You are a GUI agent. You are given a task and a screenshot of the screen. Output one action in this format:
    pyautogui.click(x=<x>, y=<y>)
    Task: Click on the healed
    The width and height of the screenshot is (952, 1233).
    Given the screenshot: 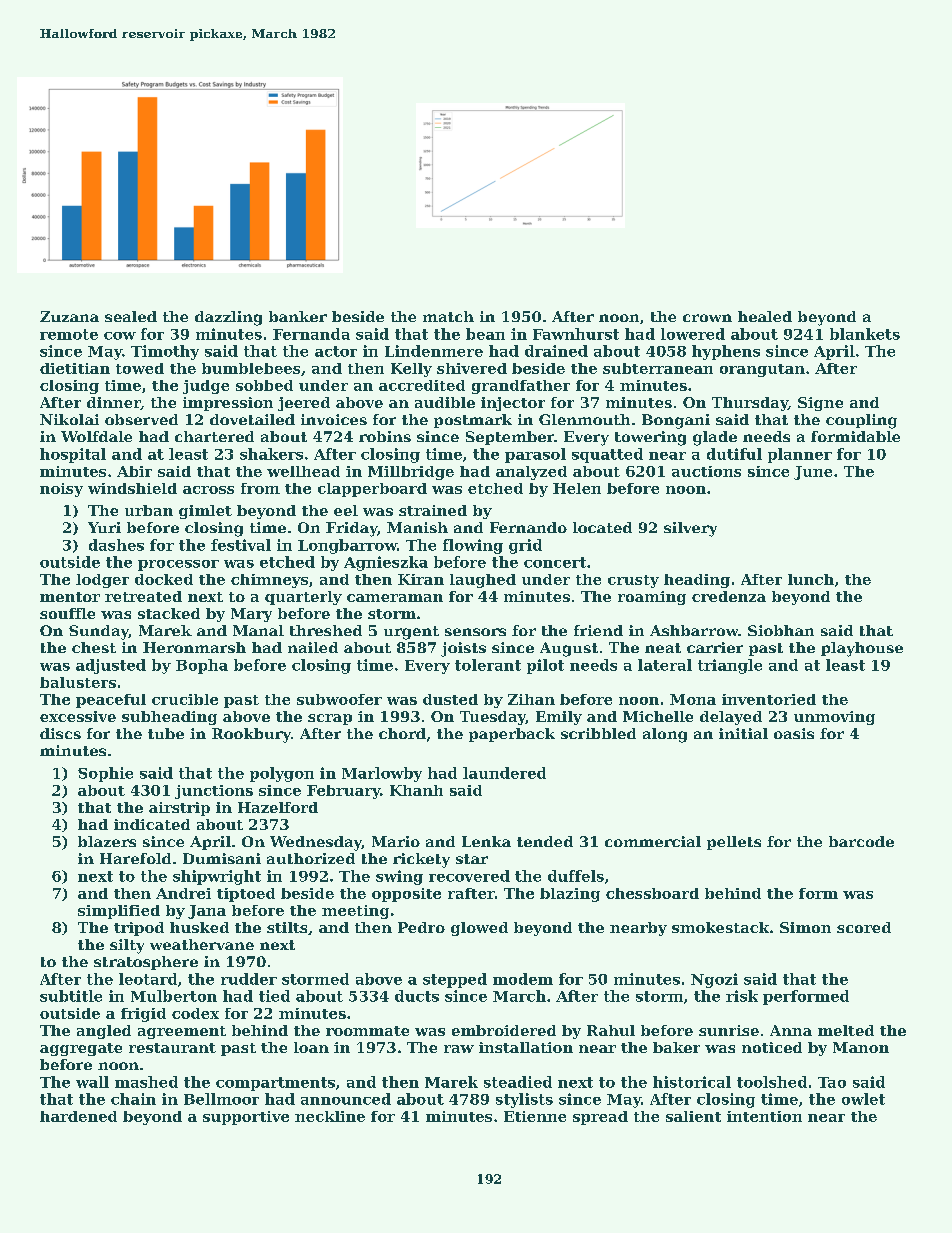 What is the action you would take?
    pyautogui.click(x=765, y=316)
